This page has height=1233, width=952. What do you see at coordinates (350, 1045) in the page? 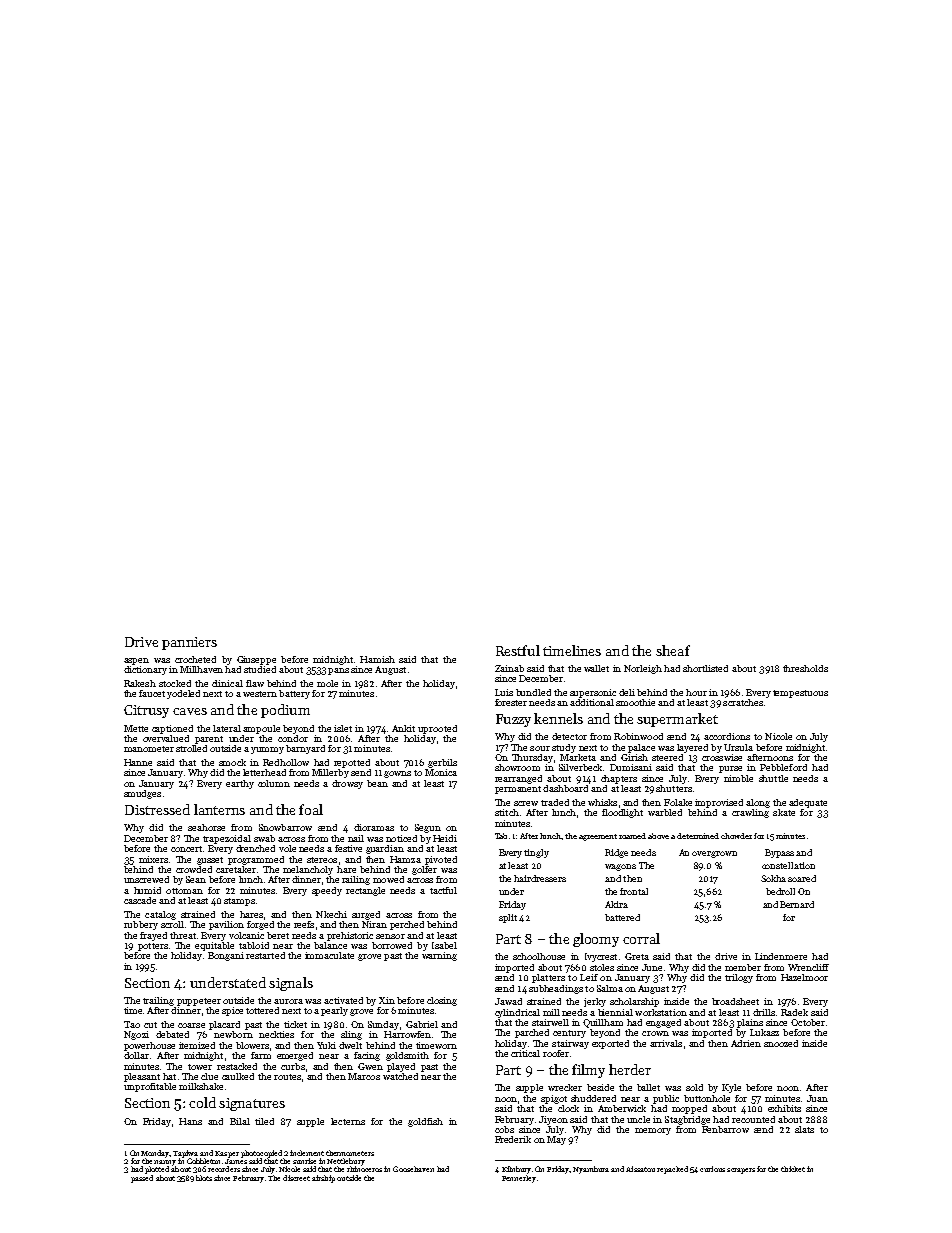
I see `dwelt` at bounding box center [350, 1045].
